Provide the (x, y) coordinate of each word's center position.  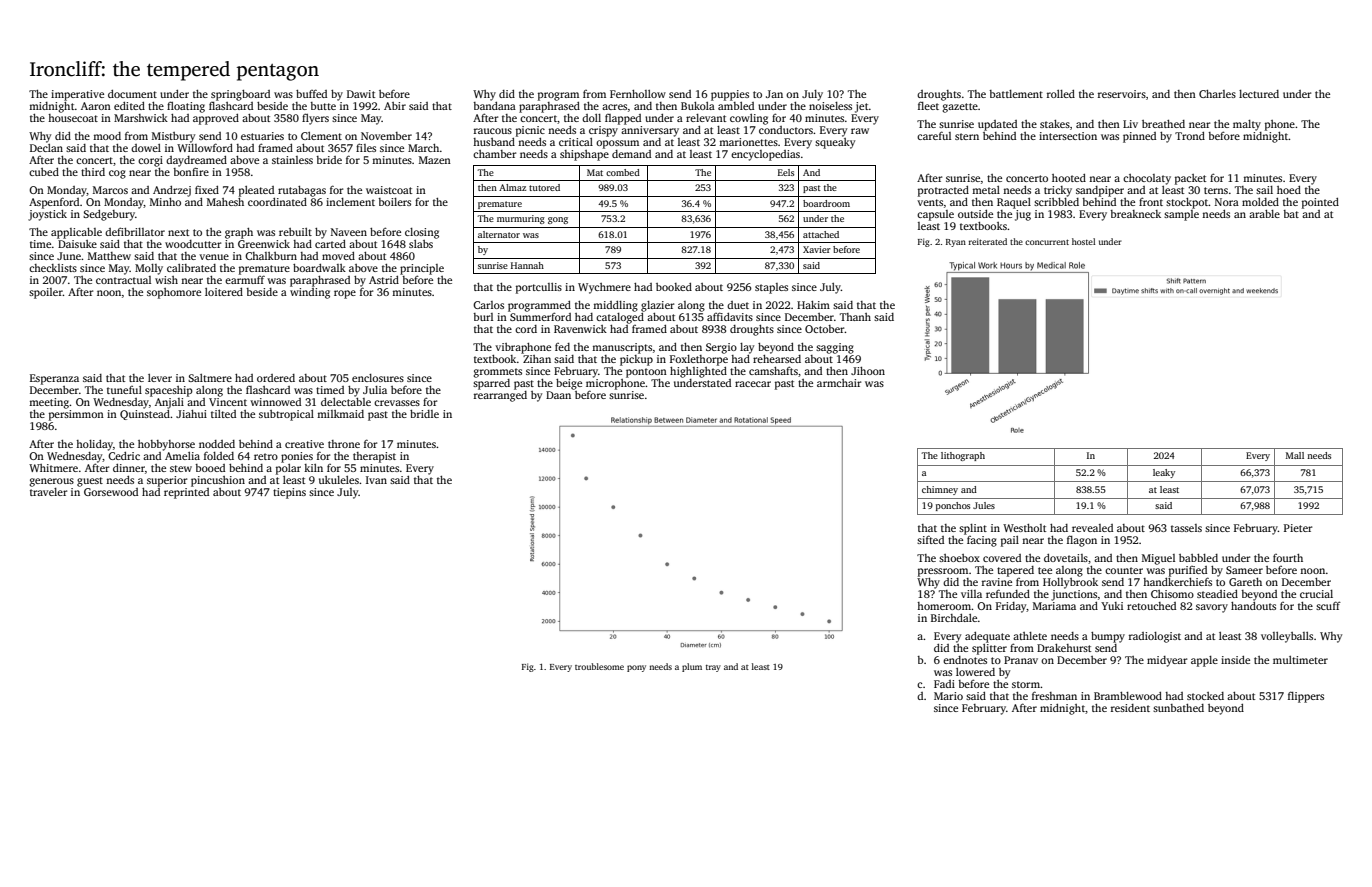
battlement (1016, 94)
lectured (1259, 94)
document (132, 94)
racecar (753, 384)
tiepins (289, 493)
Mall (1295, 455)
